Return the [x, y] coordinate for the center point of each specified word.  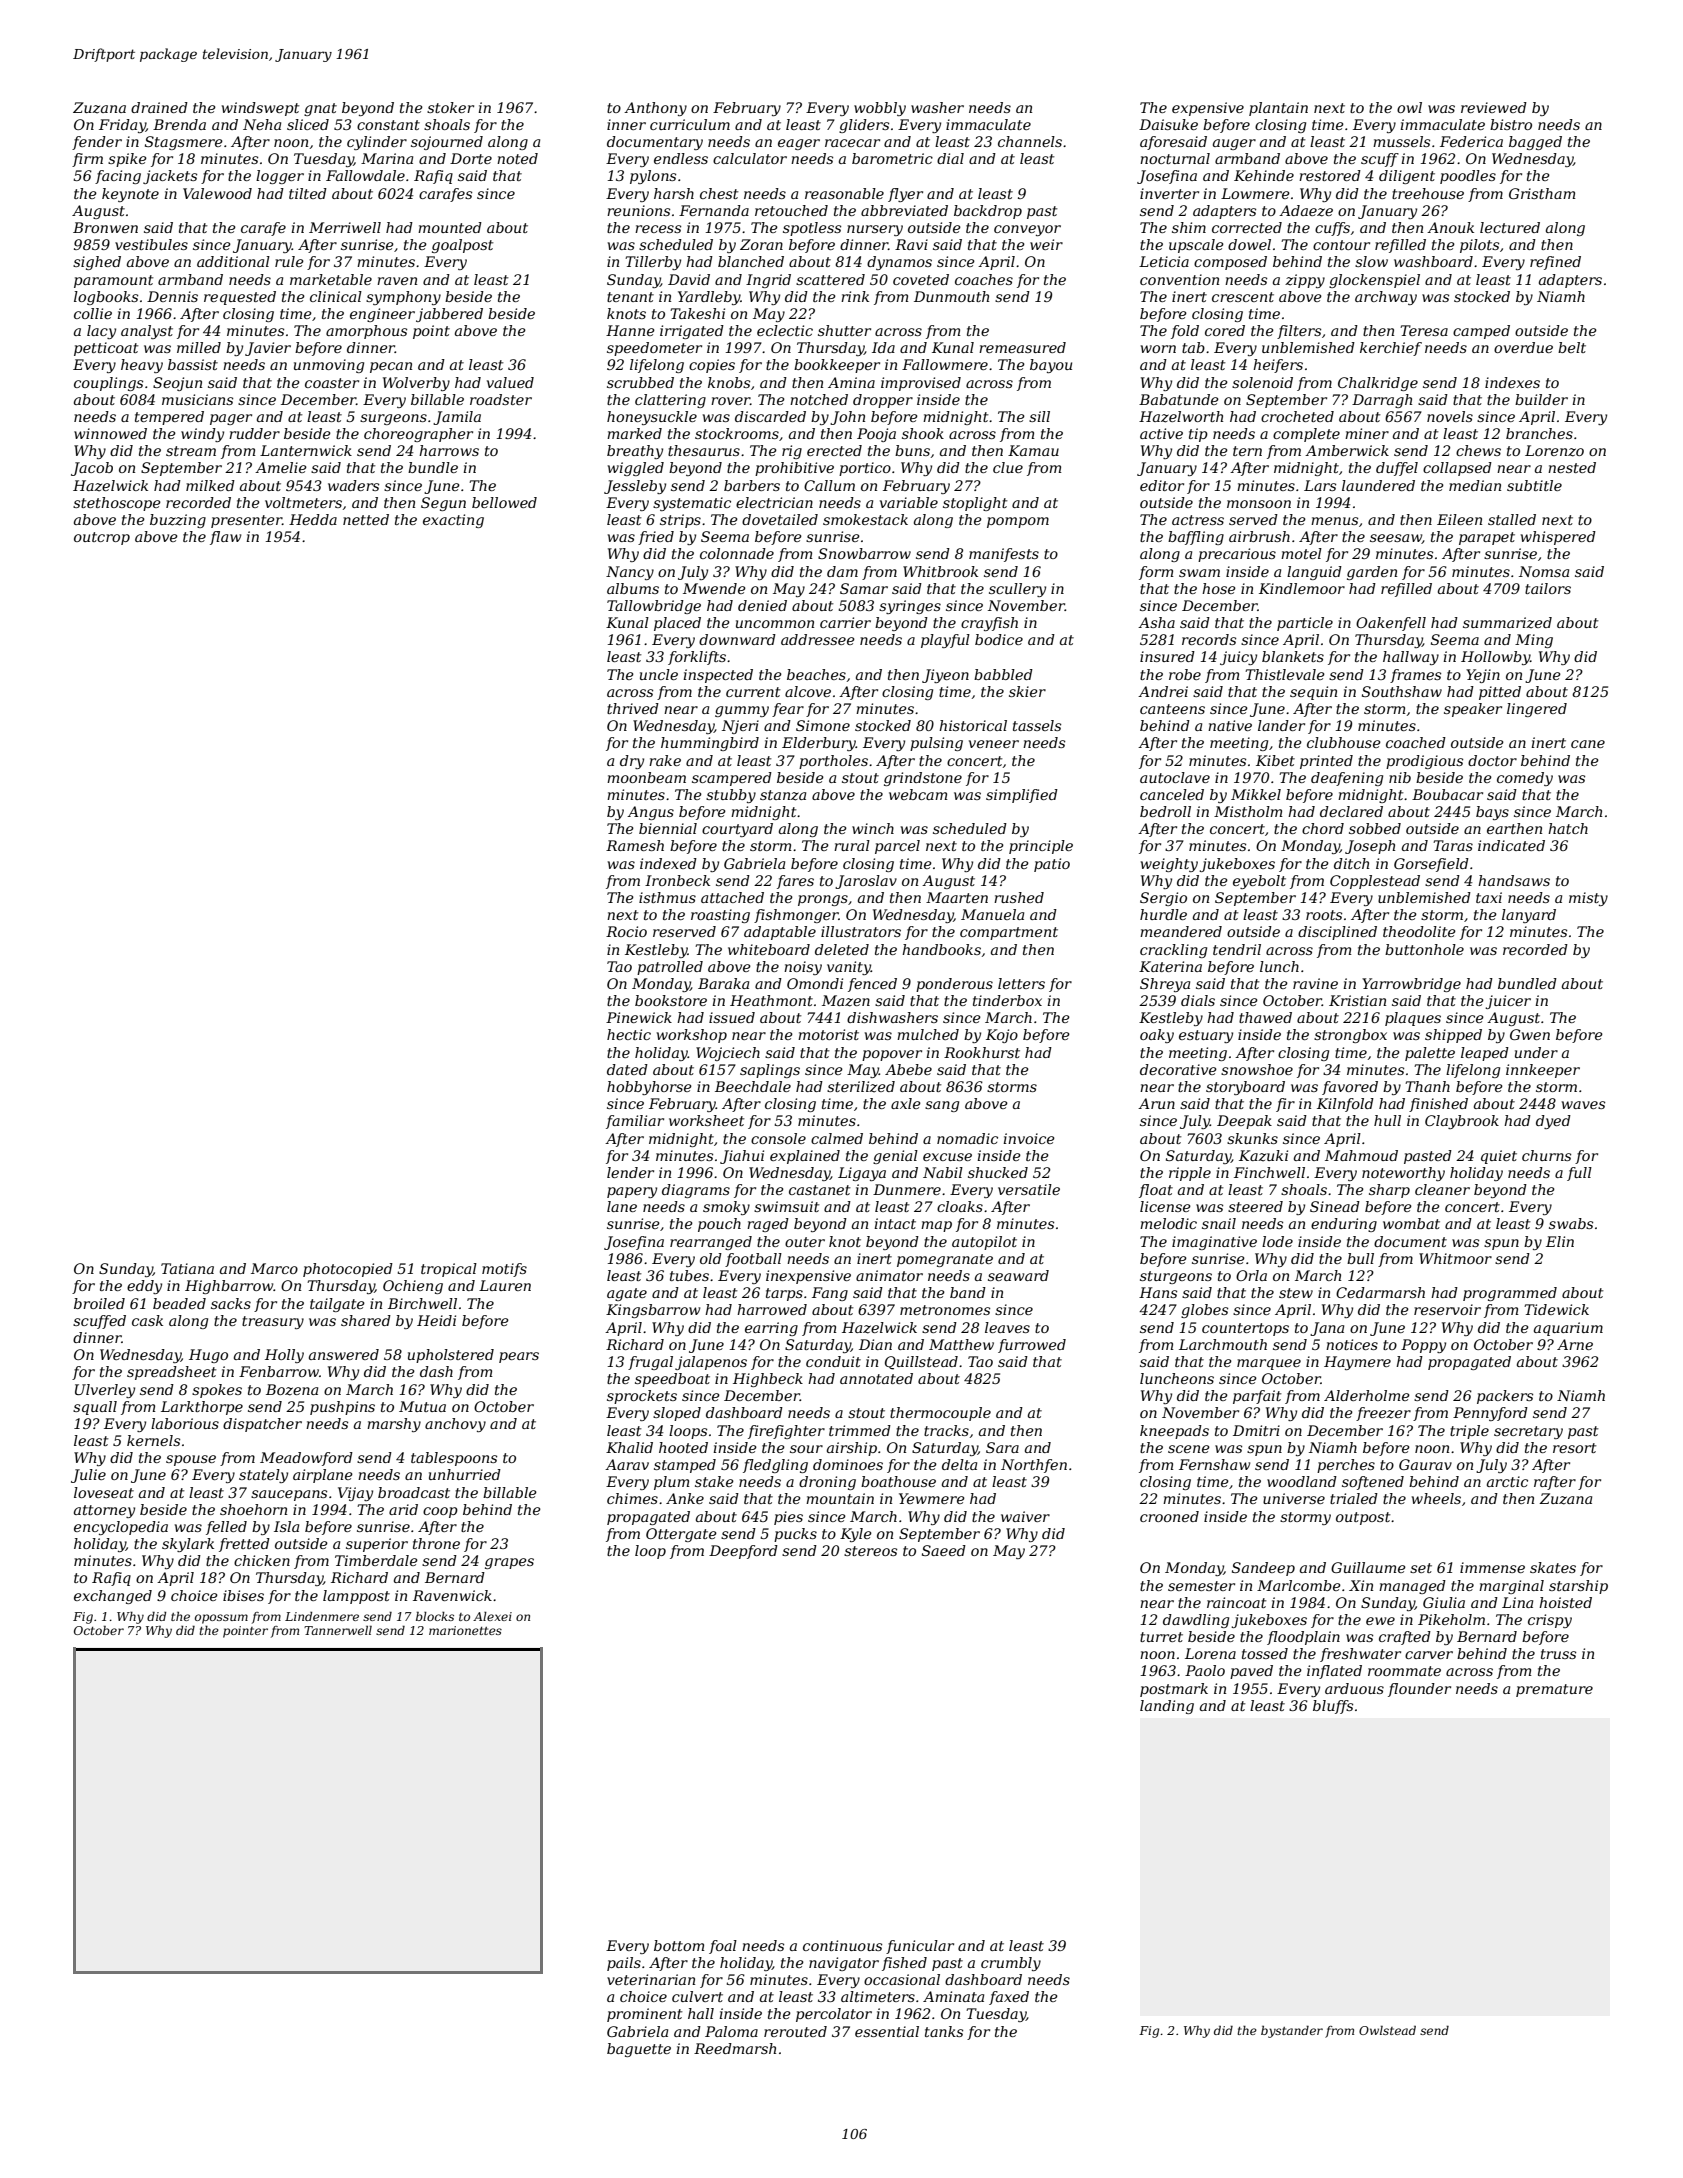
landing [1167, 1707]
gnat [320, 109]
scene [1189, 1449]
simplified [1022, 796]
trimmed [860, 1430]
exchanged [113, 1597]
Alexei [492, 1616]
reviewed [1494, 107]
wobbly [880, 109]
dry [632, 762]
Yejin [1483, 676]
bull [1360, 1258]
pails [624, 1964]
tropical [449, 1270]
